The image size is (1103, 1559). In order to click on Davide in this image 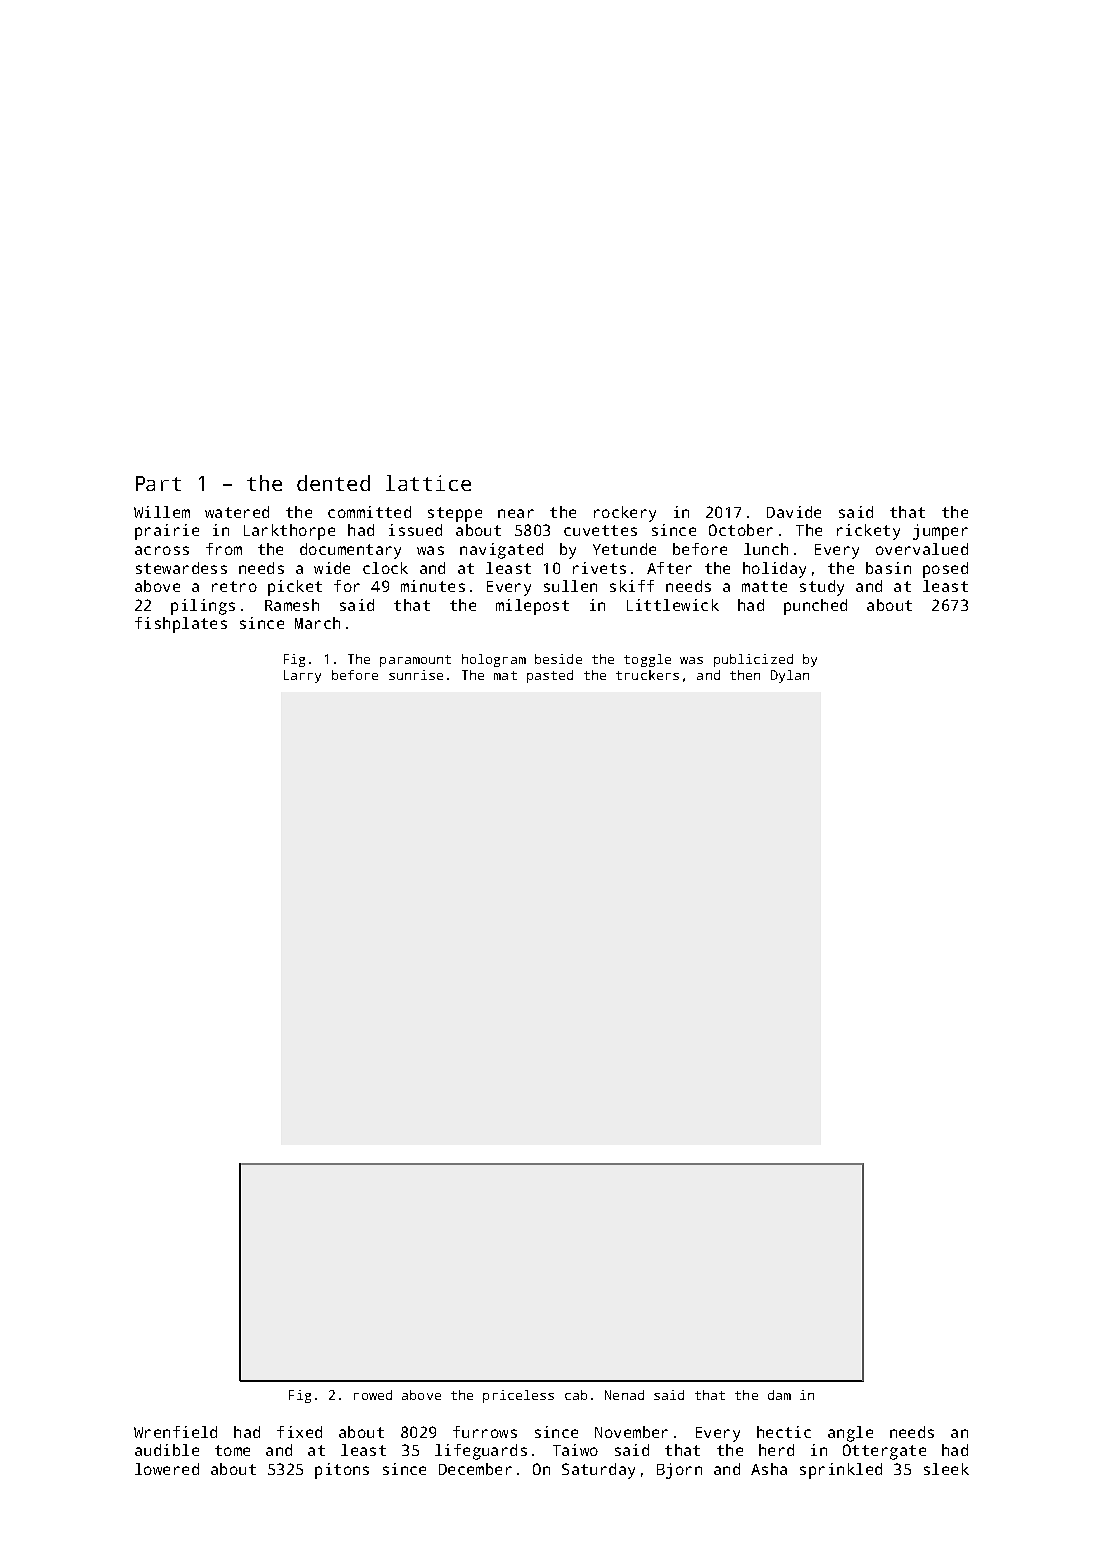, I will do `click(794, 512)`.
